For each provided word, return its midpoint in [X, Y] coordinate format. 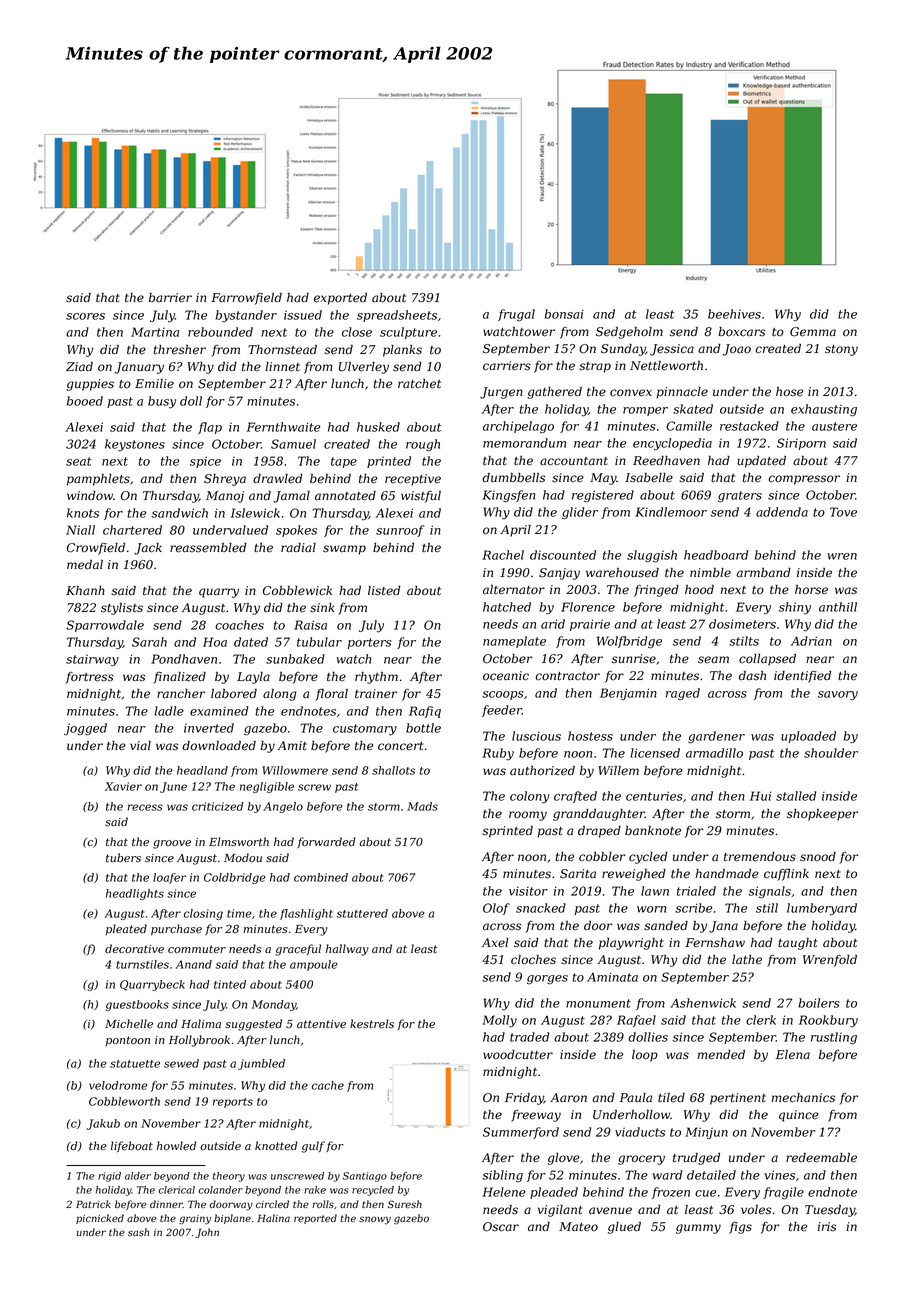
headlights [135, 894]
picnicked [100, 1219]
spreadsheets [397, 316]
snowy [375, 1220]
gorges [547, 980]
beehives [734, 314]
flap [210, 428]
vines [779, 1175]
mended [721, 1055]
